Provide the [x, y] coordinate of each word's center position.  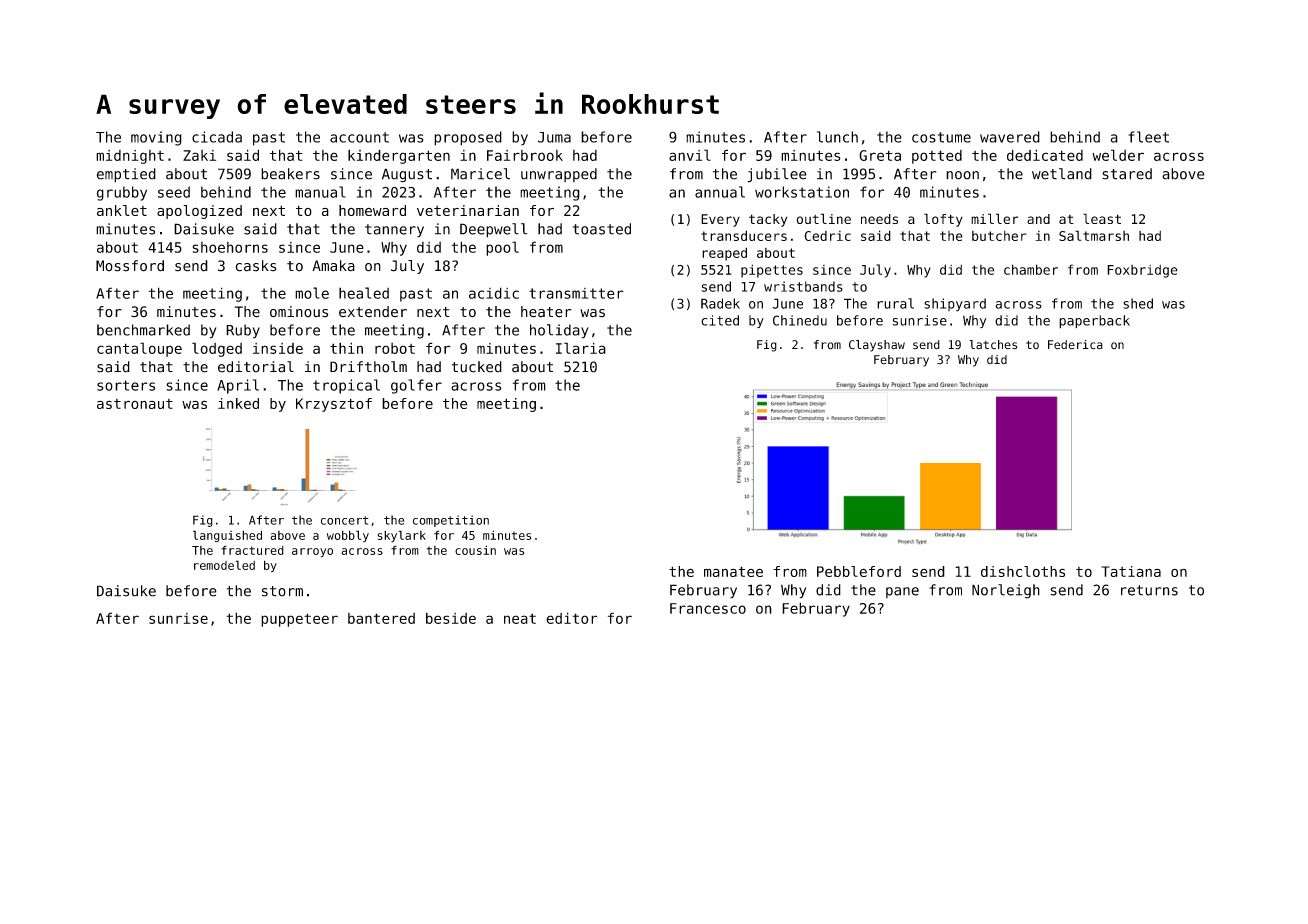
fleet [1148, 137]
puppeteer [299, 620]
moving [156, 138]
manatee [733, 571]
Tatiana [1131, 571]
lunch [837, 137]
